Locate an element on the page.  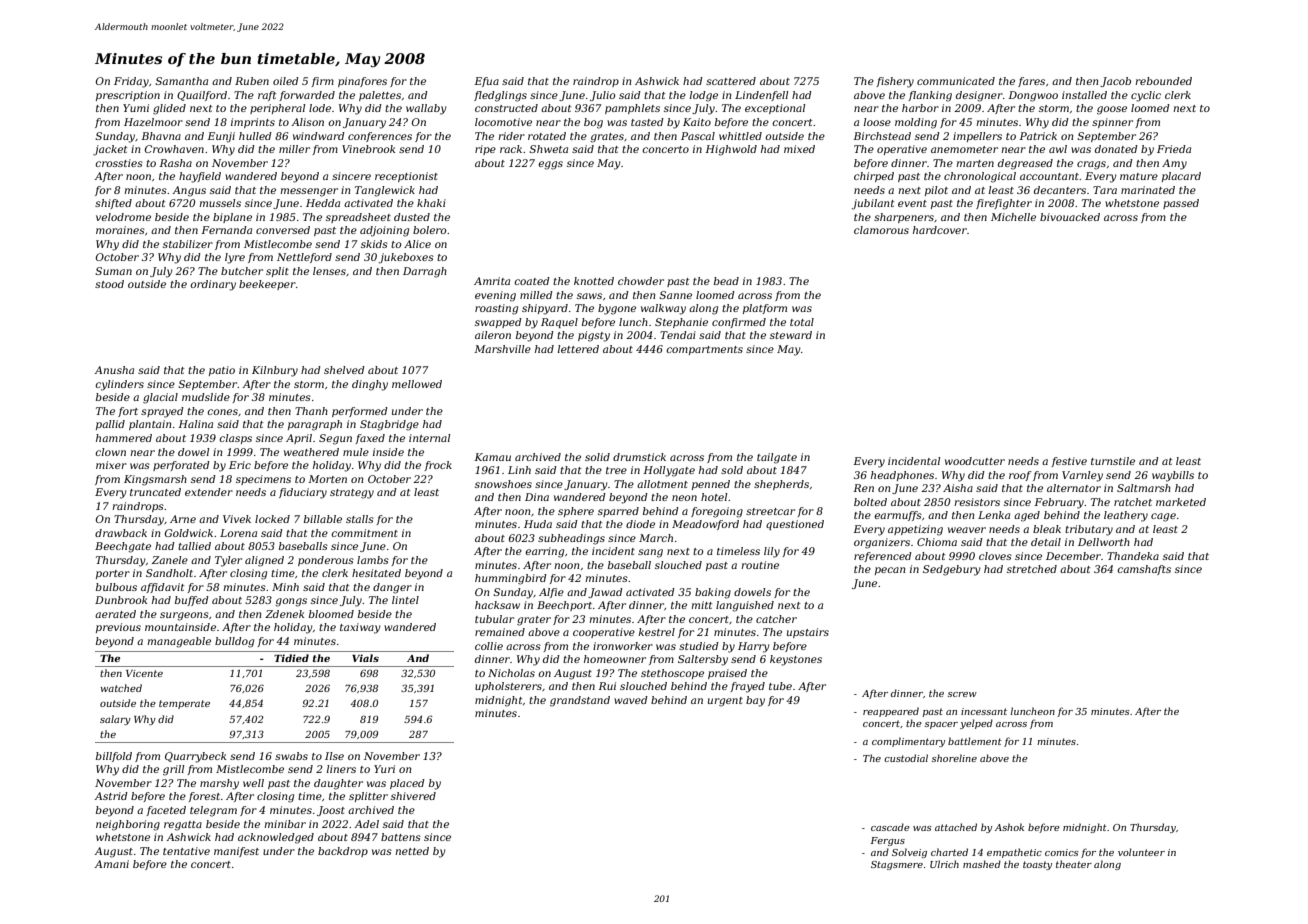
bivouacked is located at coordinates (1070, 217).
